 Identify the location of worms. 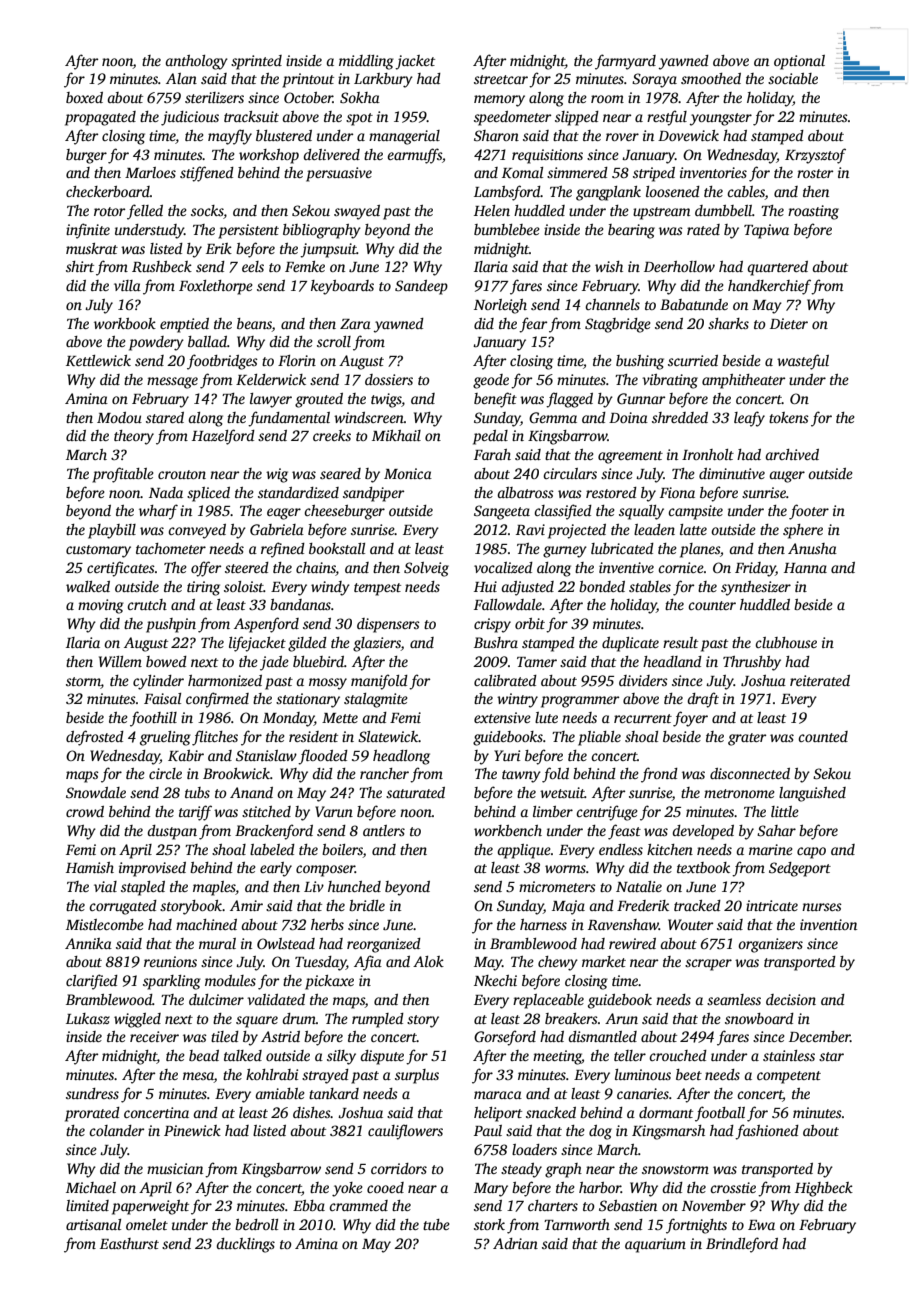
(565, 869).
